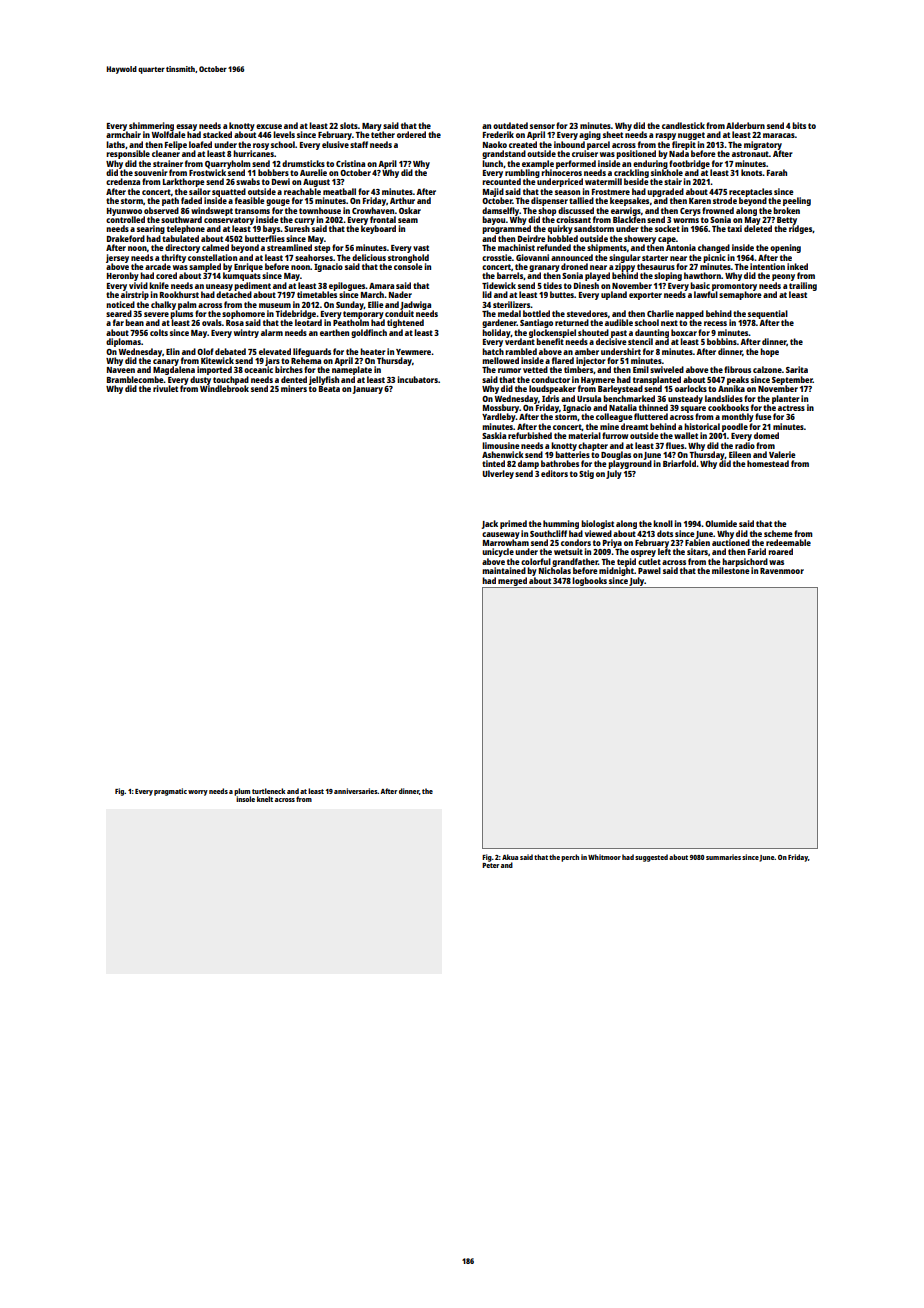 Image resolution: width=924 pixels, height=1308 pixels. Describe the element at coordinates (683, 125) in the screenshot. I see `candlestick` at that location.
